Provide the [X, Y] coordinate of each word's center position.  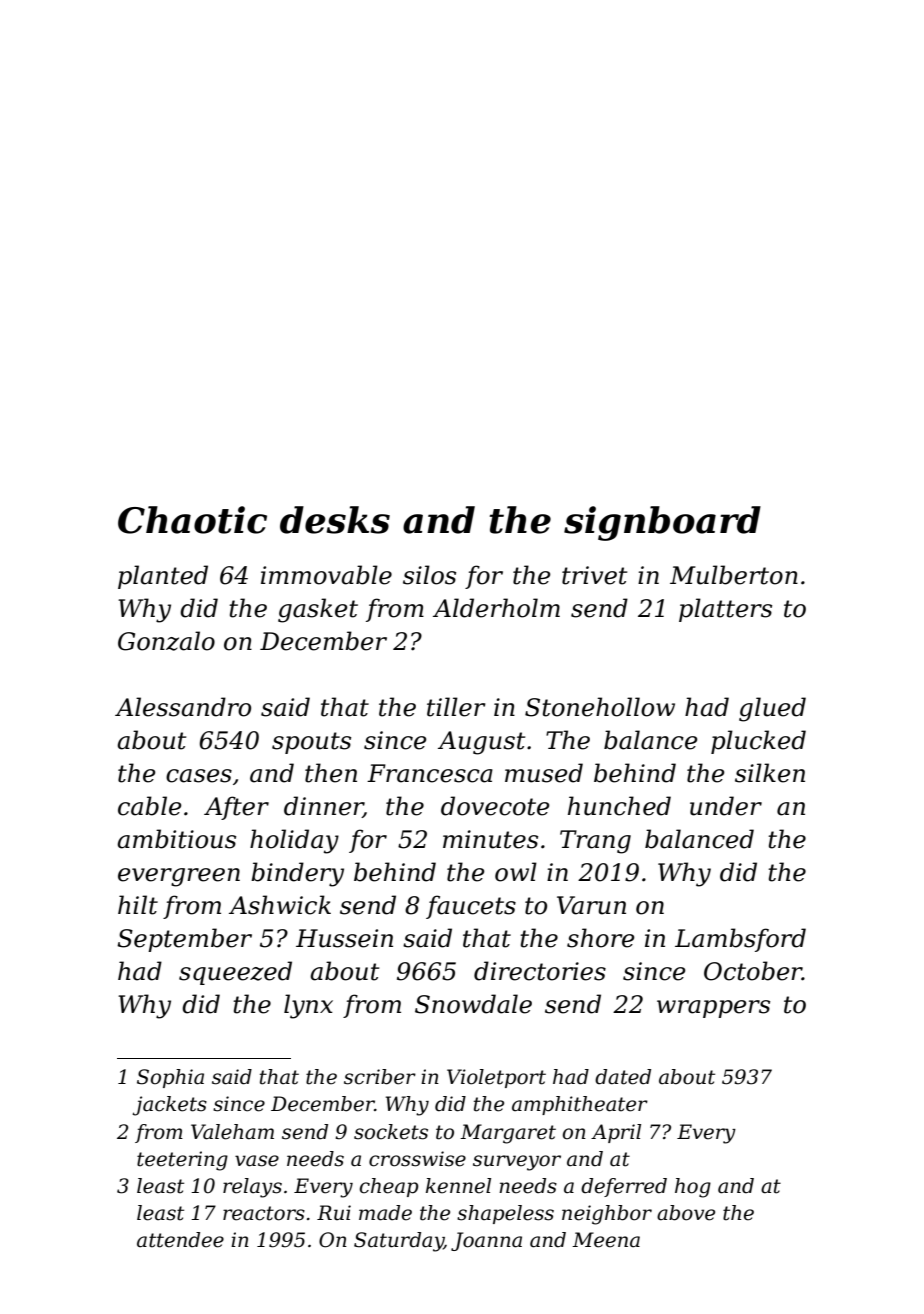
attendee [180, 1240]
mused [544, 773]
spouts [311, 743]
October [753, 971]
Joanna [486, 1241]
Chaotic [192, 520]
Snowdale [473, 1004]
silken [770, 773]
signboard [662, 523]
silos [429, 575]
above [686, 1213]
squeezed [235, 973]
